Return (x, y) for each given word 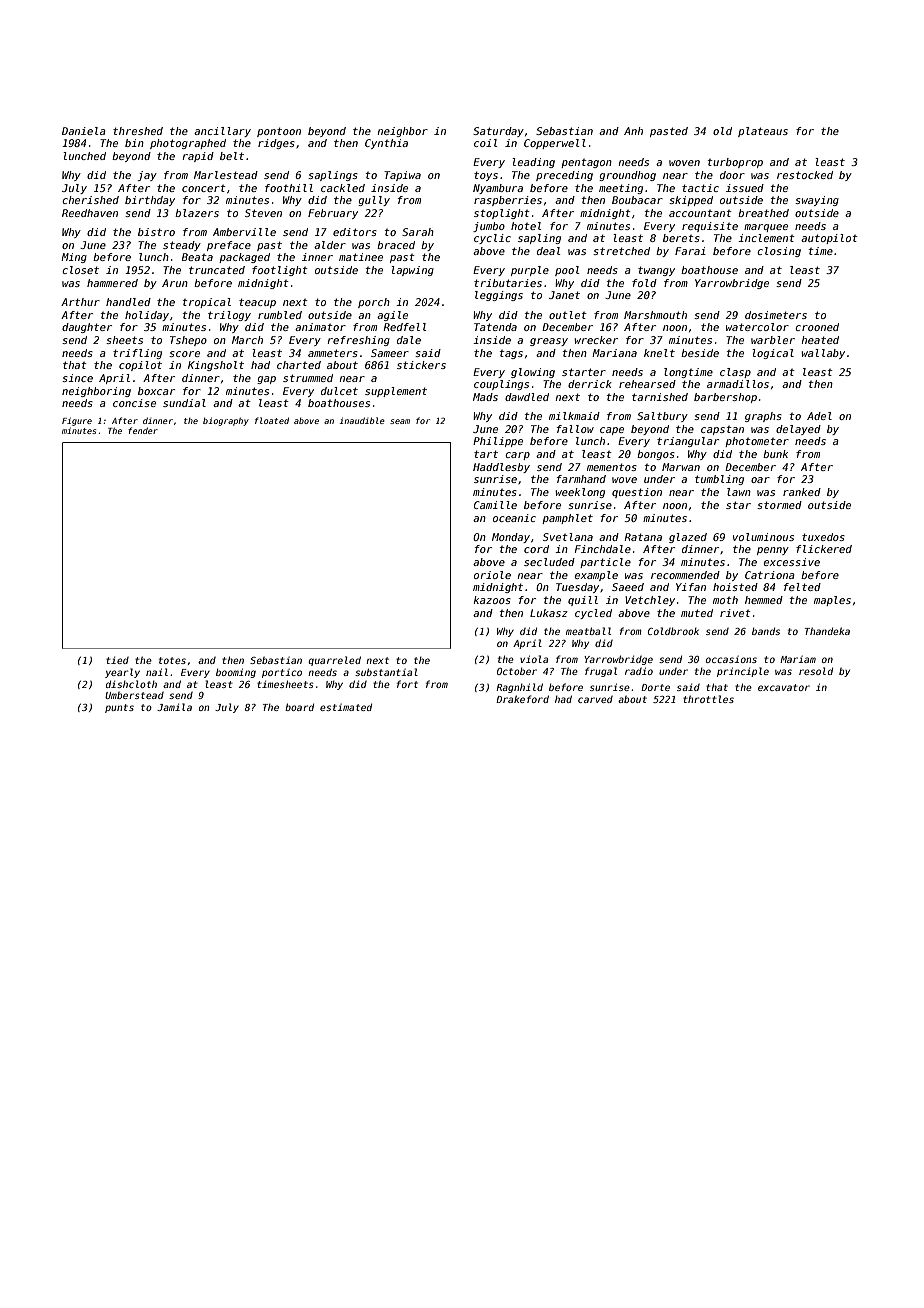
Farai (690, 251)
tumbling (719, 480)
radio (639, 671)
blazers (197, 213)
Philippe (498, 442)
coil (486, 143)
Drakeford (522, 699)
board (299, 707)
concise (134, 403)
